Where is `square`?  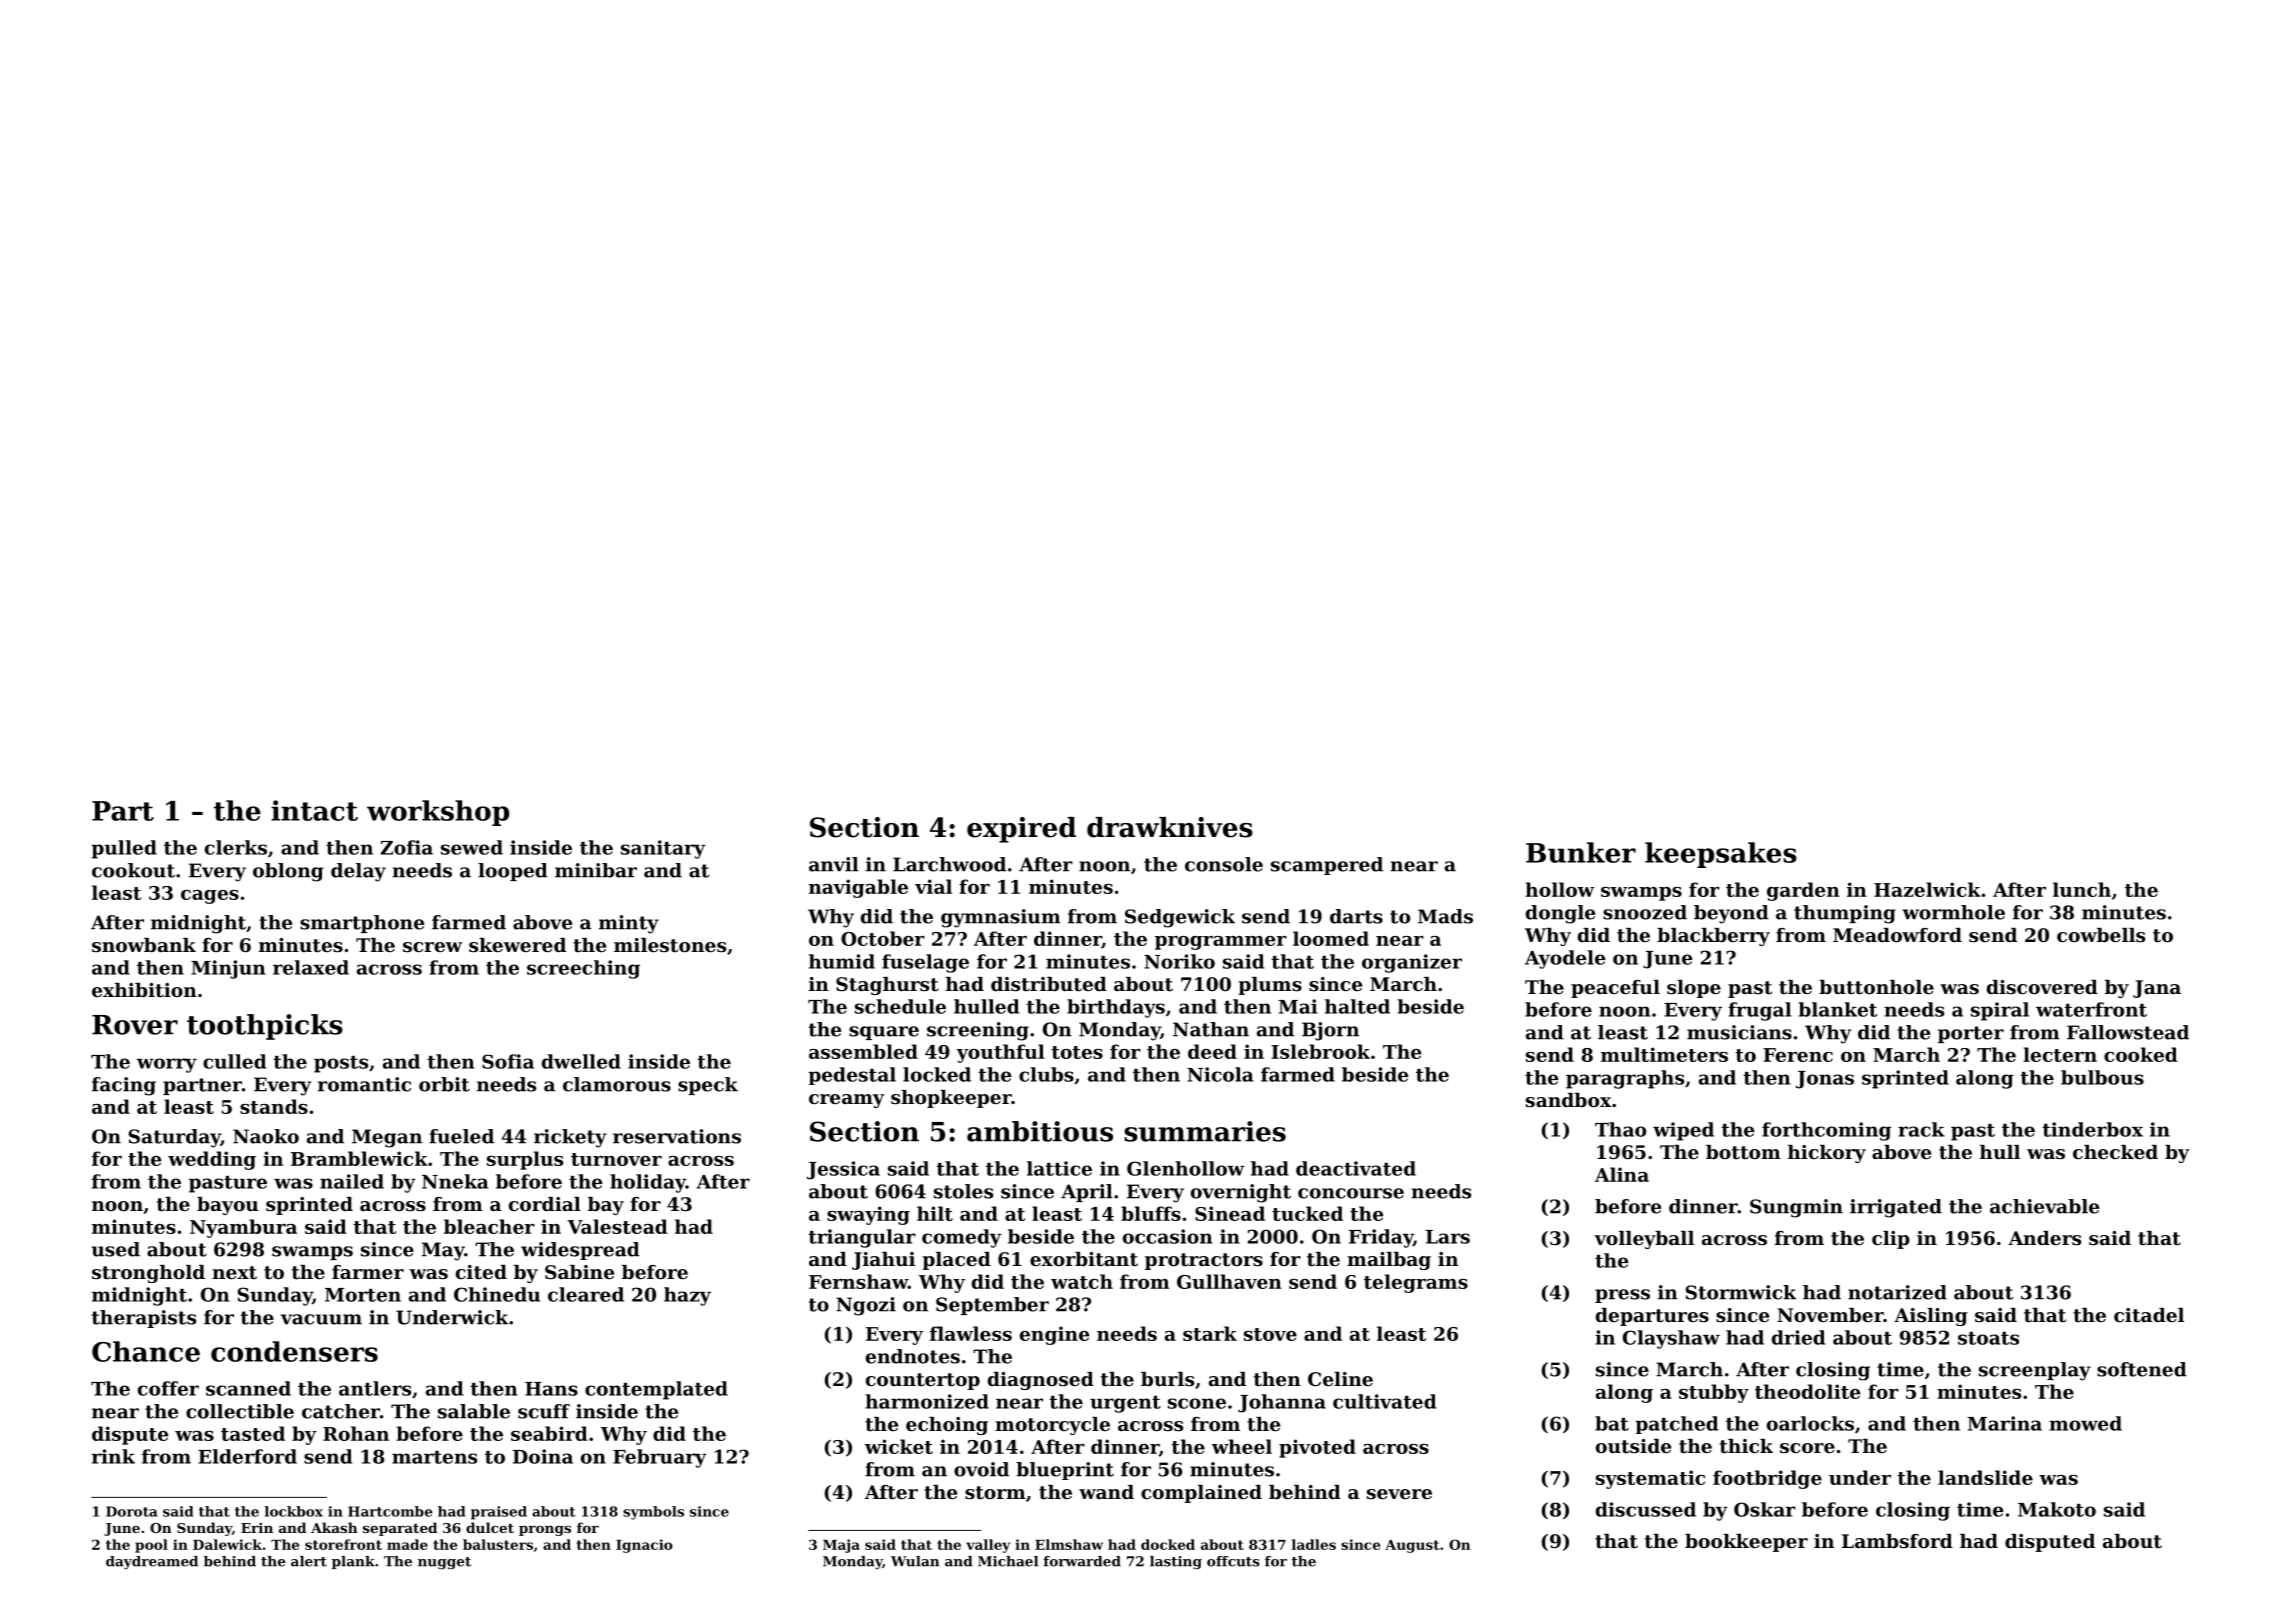 square is located at coordinates (884, 1033).
